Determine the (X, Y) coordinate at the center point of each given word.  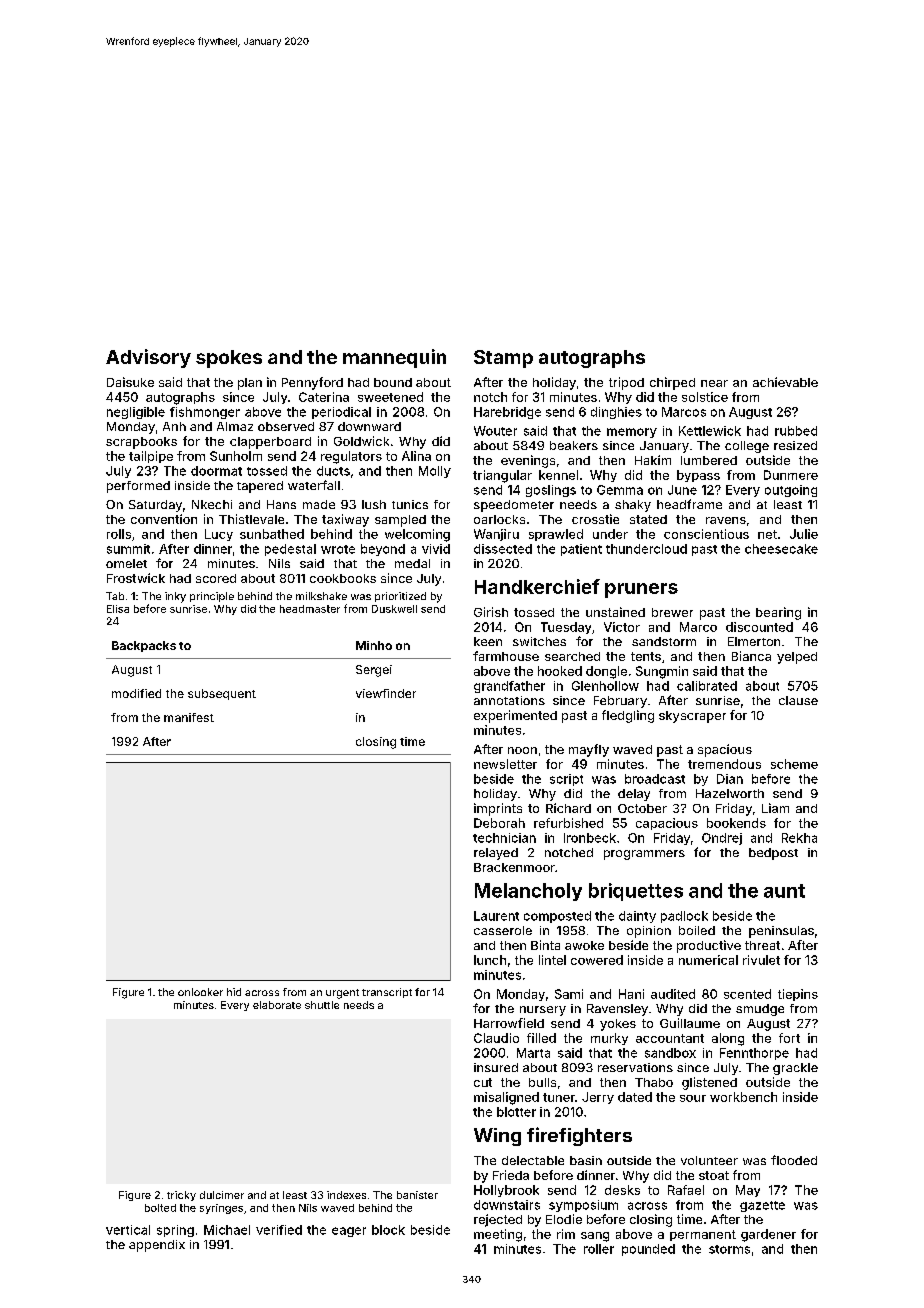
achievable (785, 382)
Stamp (503, 359)
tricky (181, 1196)
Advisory (148, 358)
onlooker (200, 992)
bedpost (773, 854)
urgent (342, 994)
